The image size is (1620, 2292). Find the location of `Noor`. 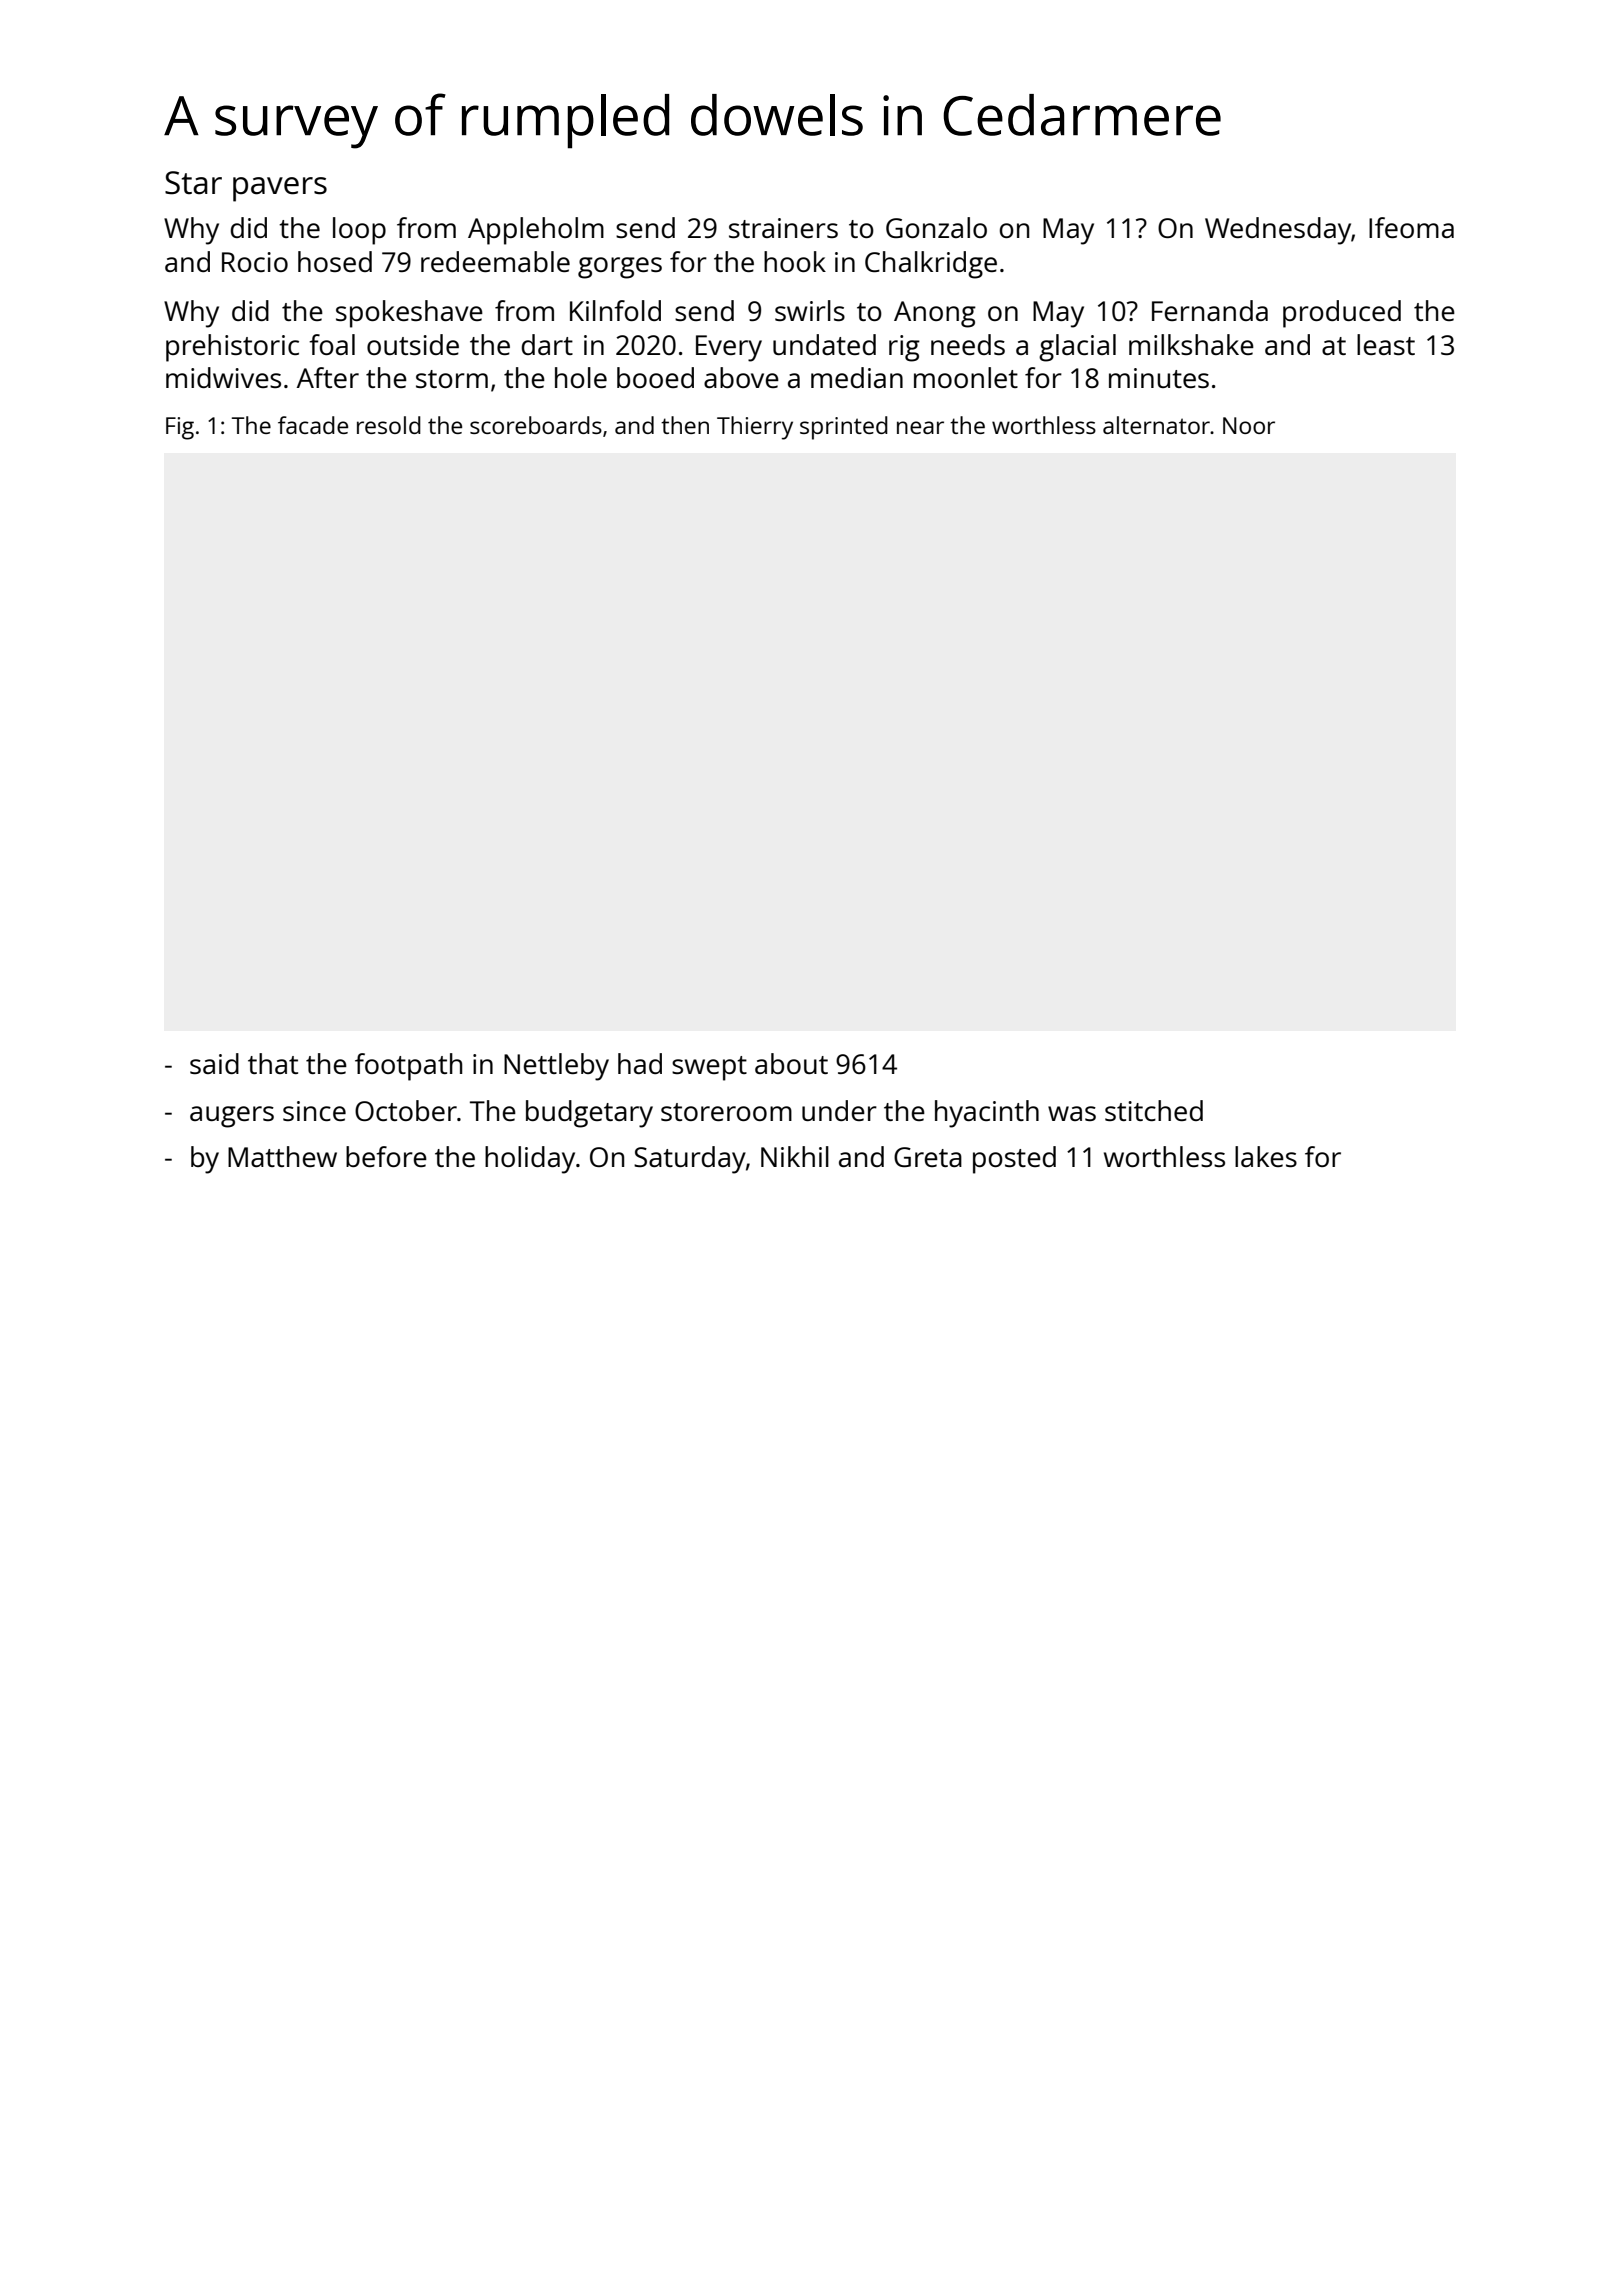

Noor is located at coordinates (1249, 425).
